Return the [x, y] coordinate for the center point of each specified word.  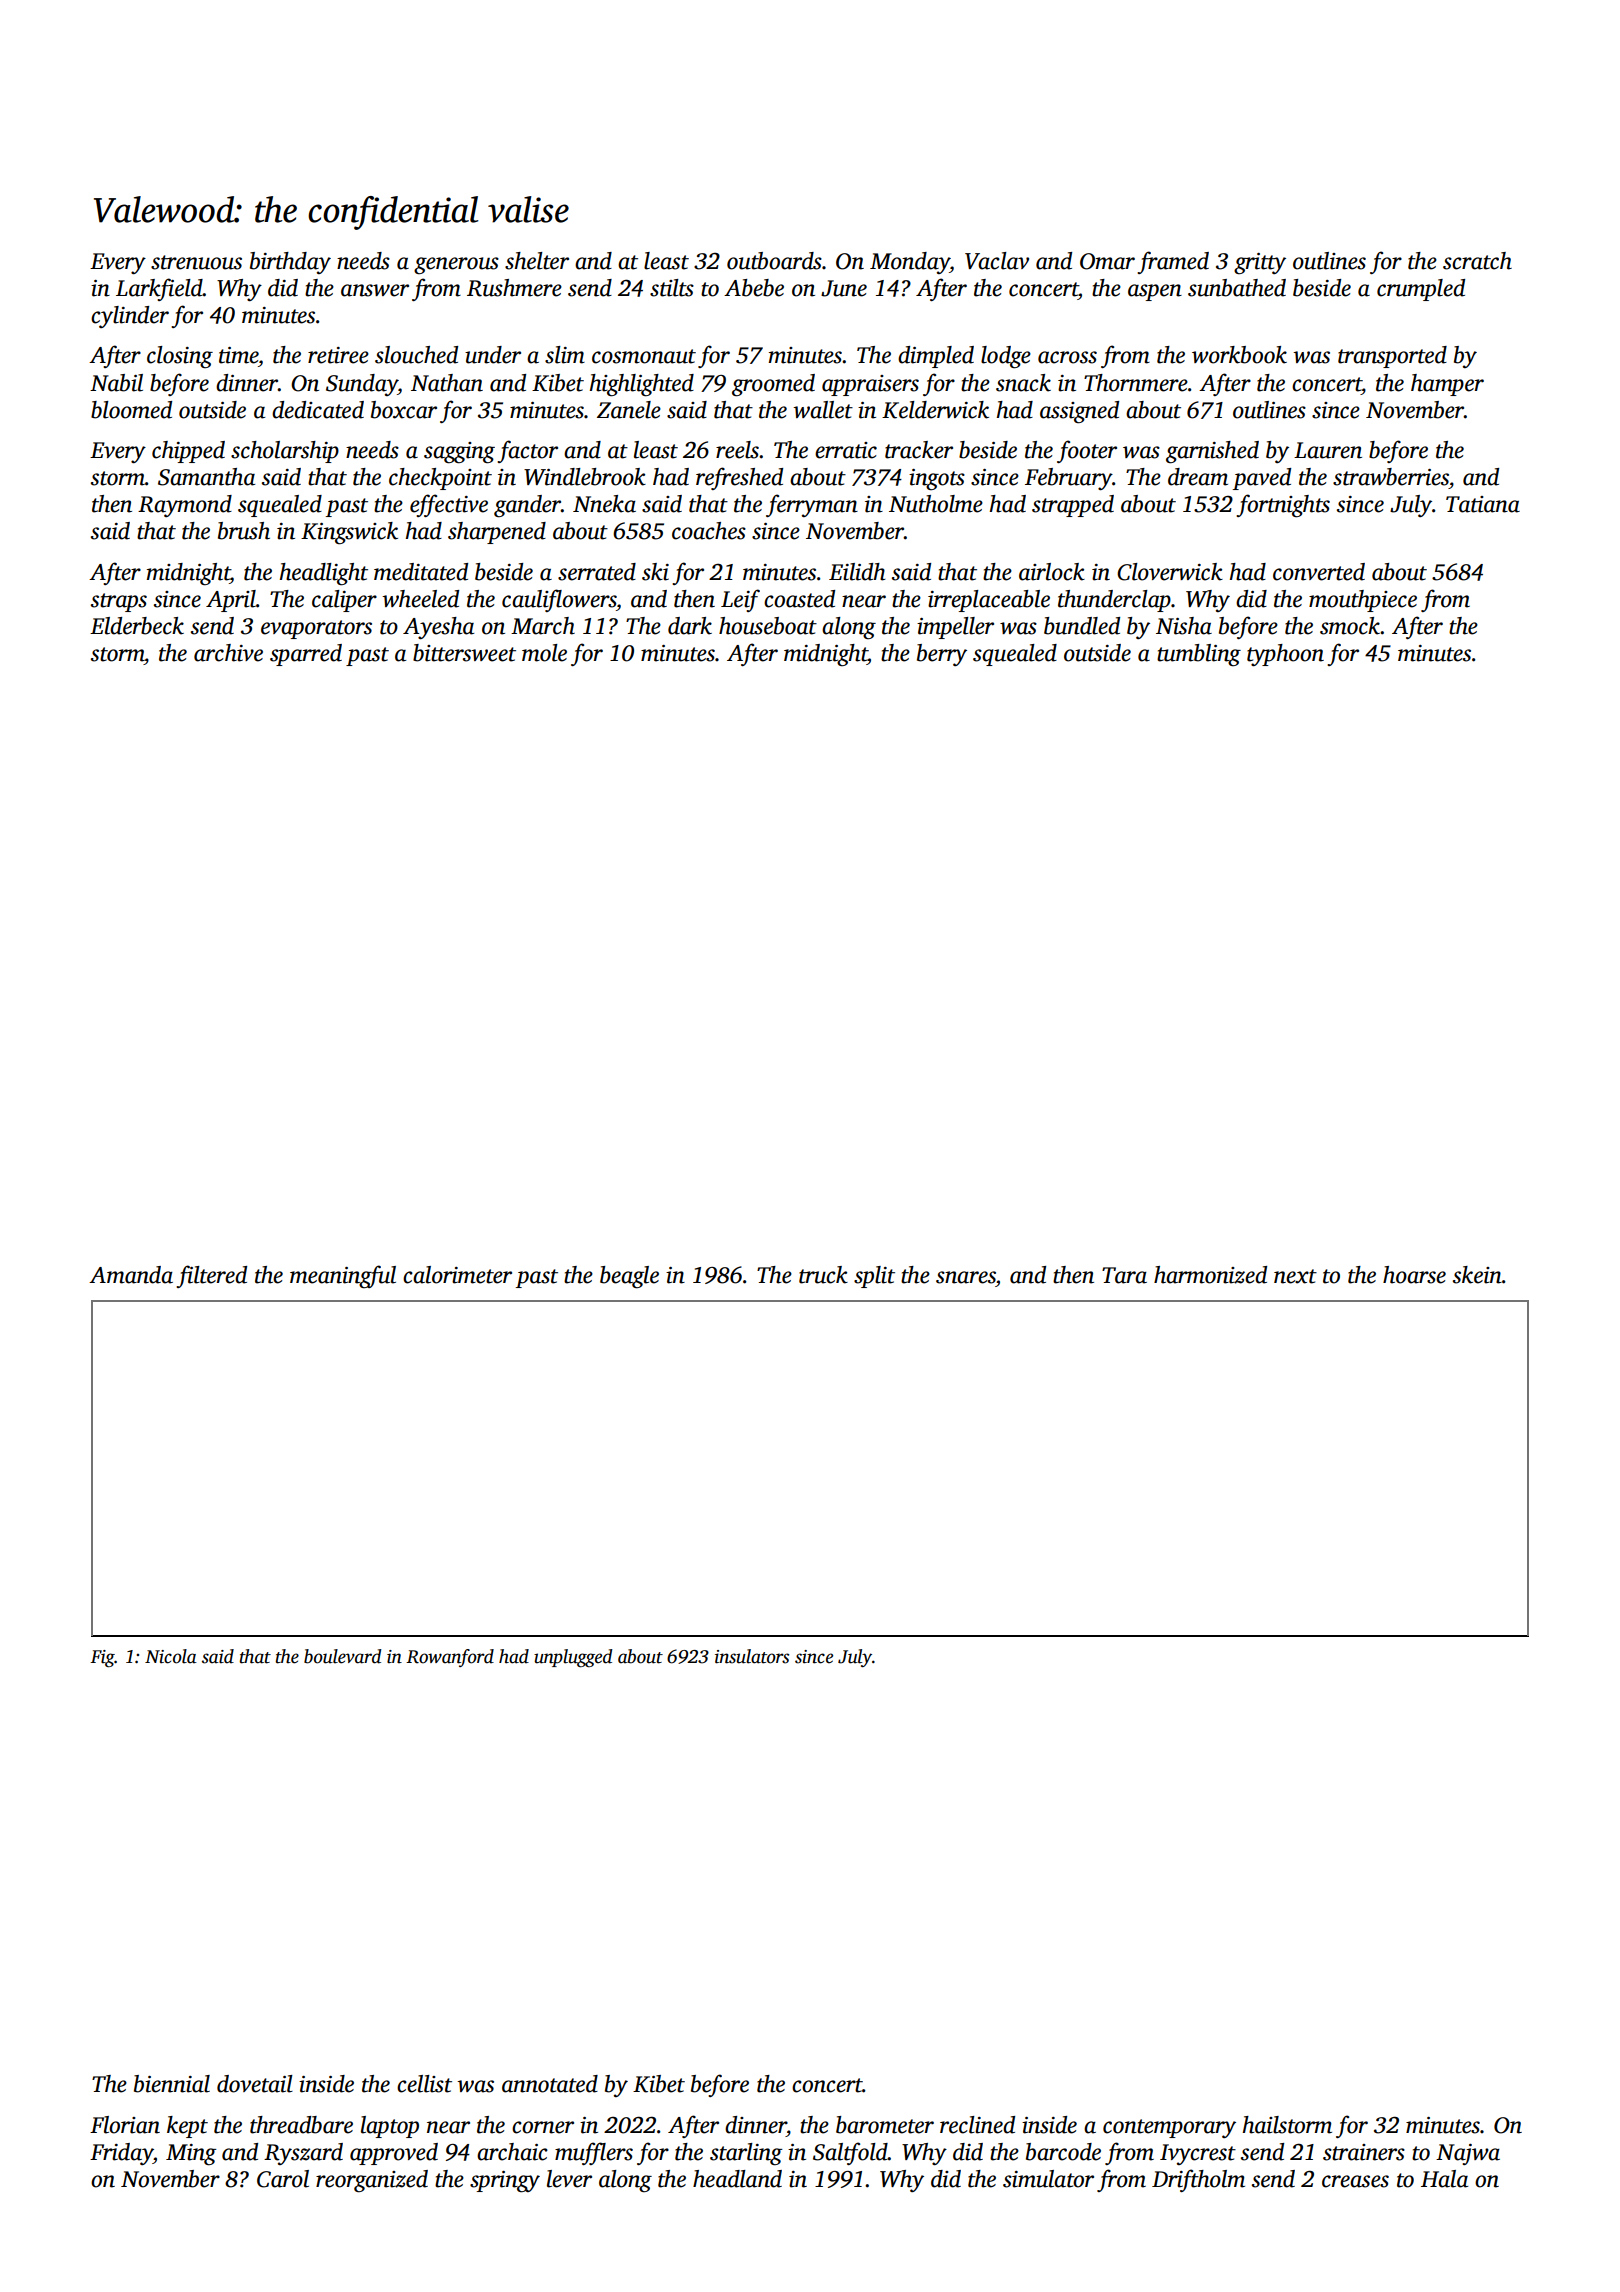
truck [823, 1275]
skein [1477, 1275]
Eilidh [857, 572]
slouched [416, 355]
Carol [283, 2179]
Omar [1107, 261]
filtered [211, 1276]
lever [569, 2179]
